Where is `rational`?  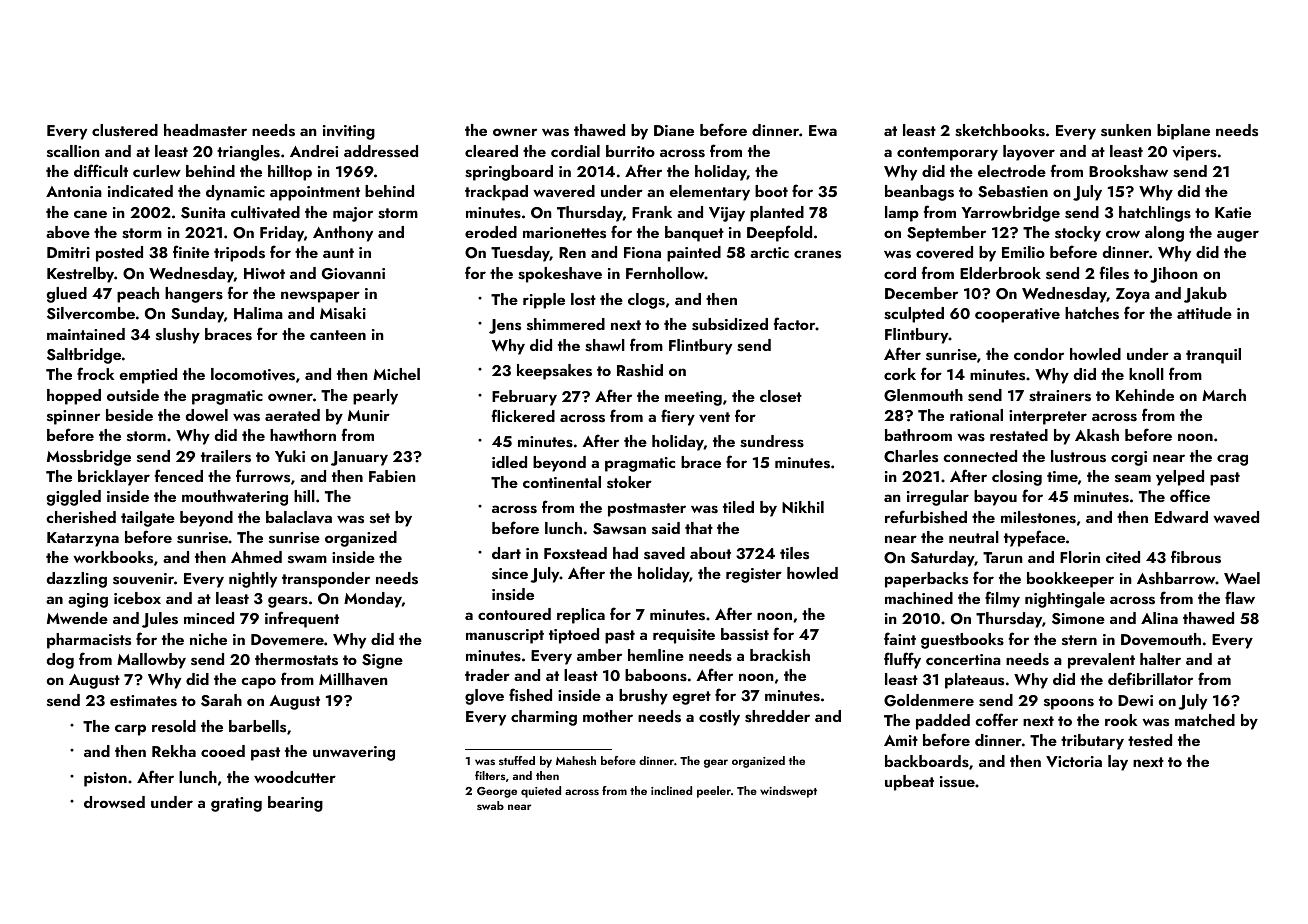 rational is located at coordinates (976, 415).
